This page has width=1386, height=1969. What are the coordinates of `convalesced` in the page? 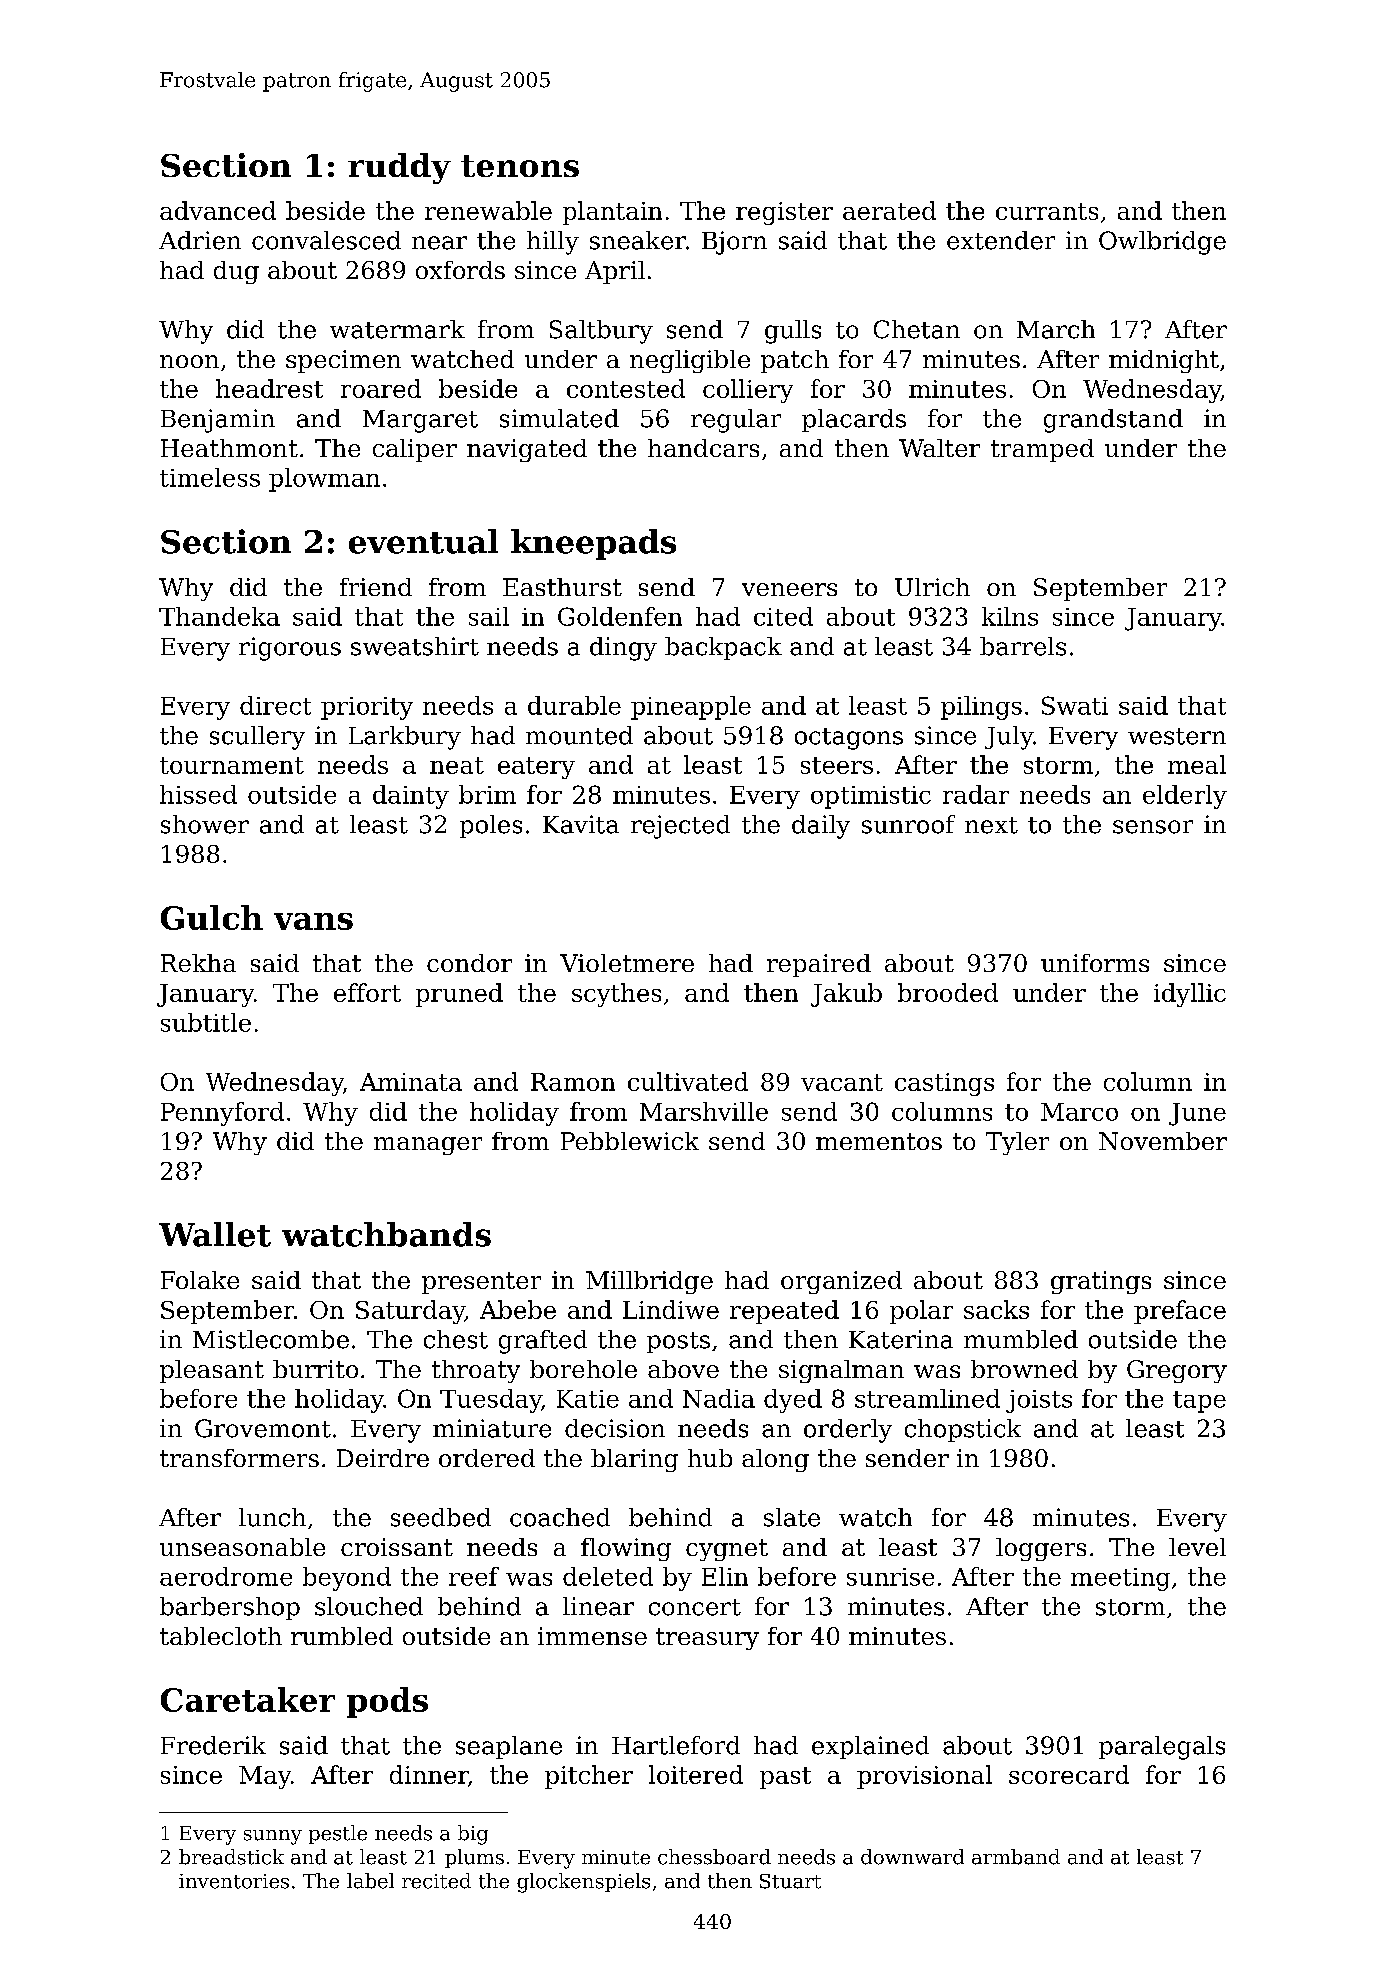 It's located at (326, 240).
